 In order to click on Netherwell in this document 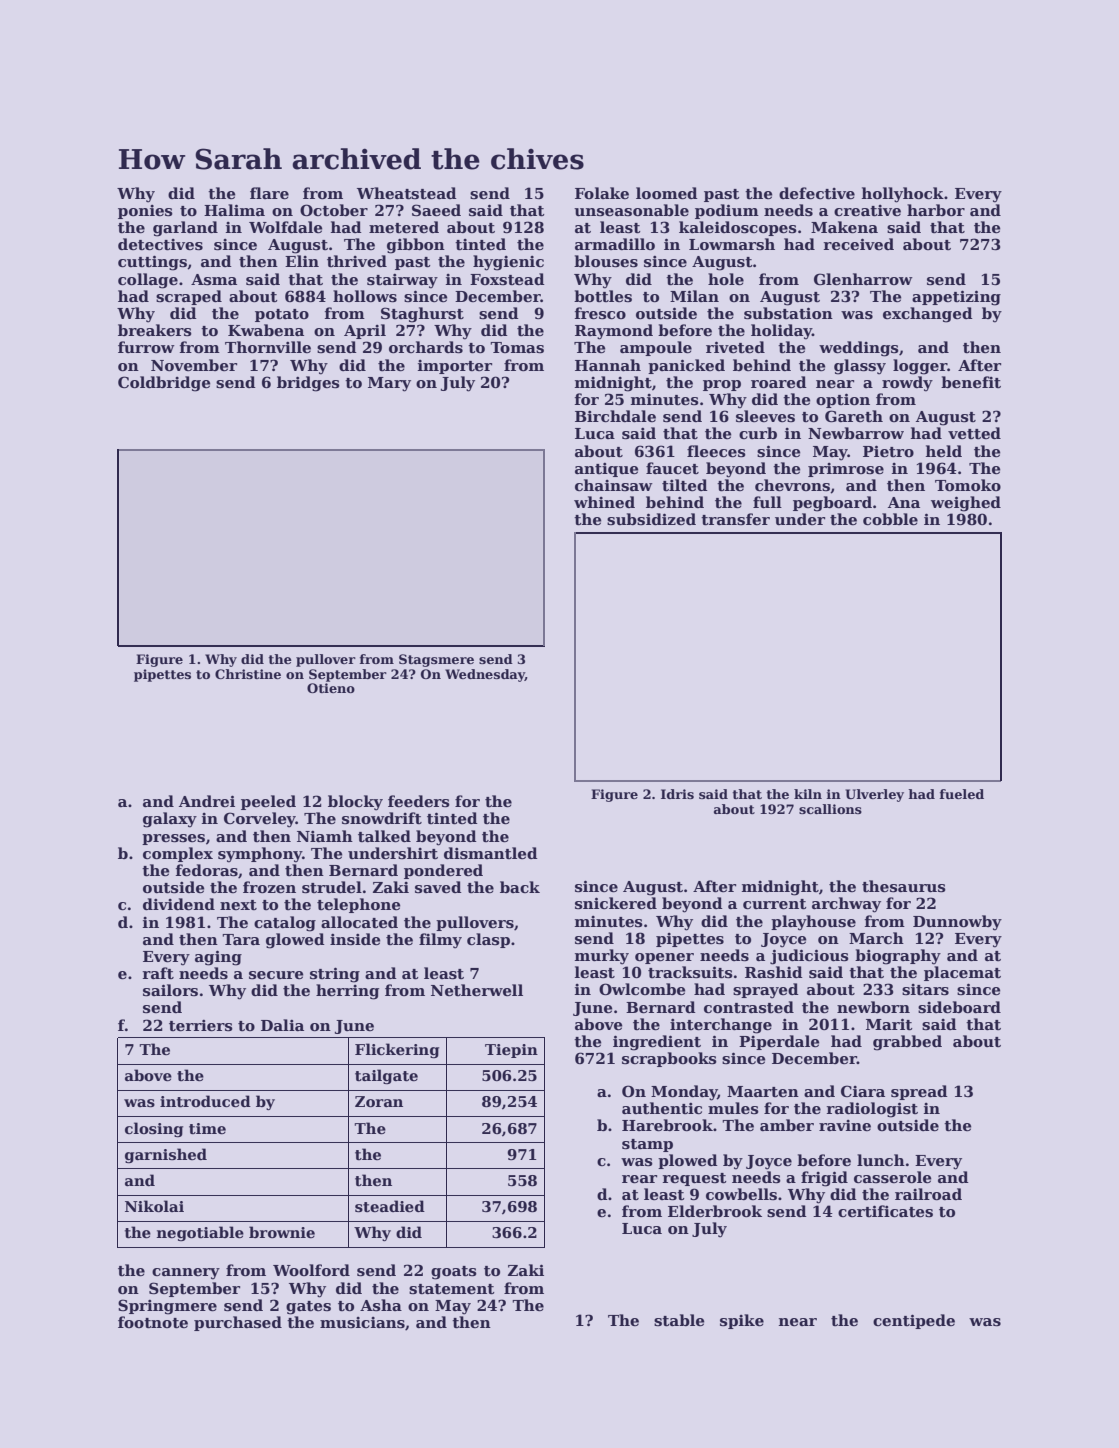, I will do `click(477, 990)`.
